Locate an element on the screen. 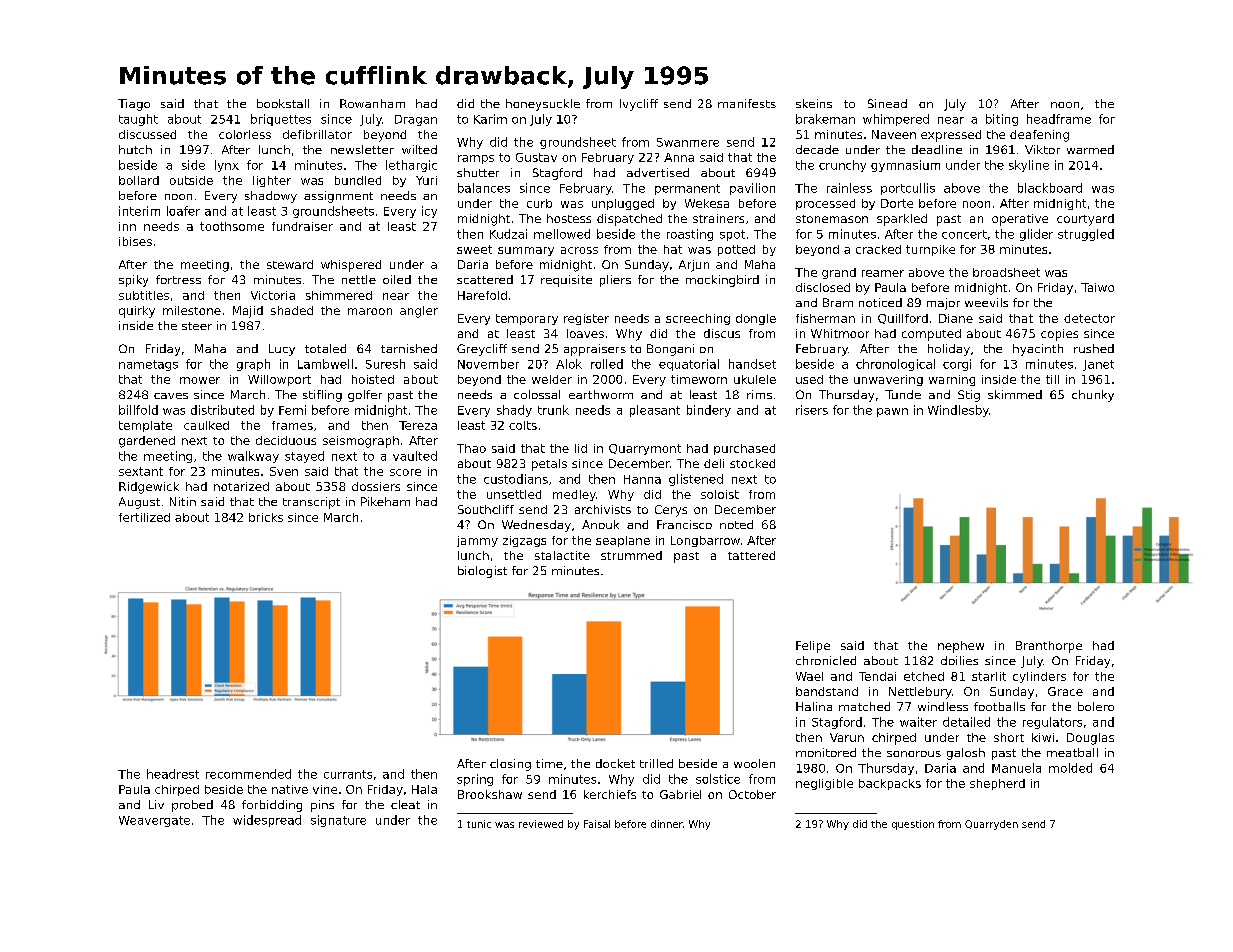  Quarrymont is located at coordinates (645, 449).
